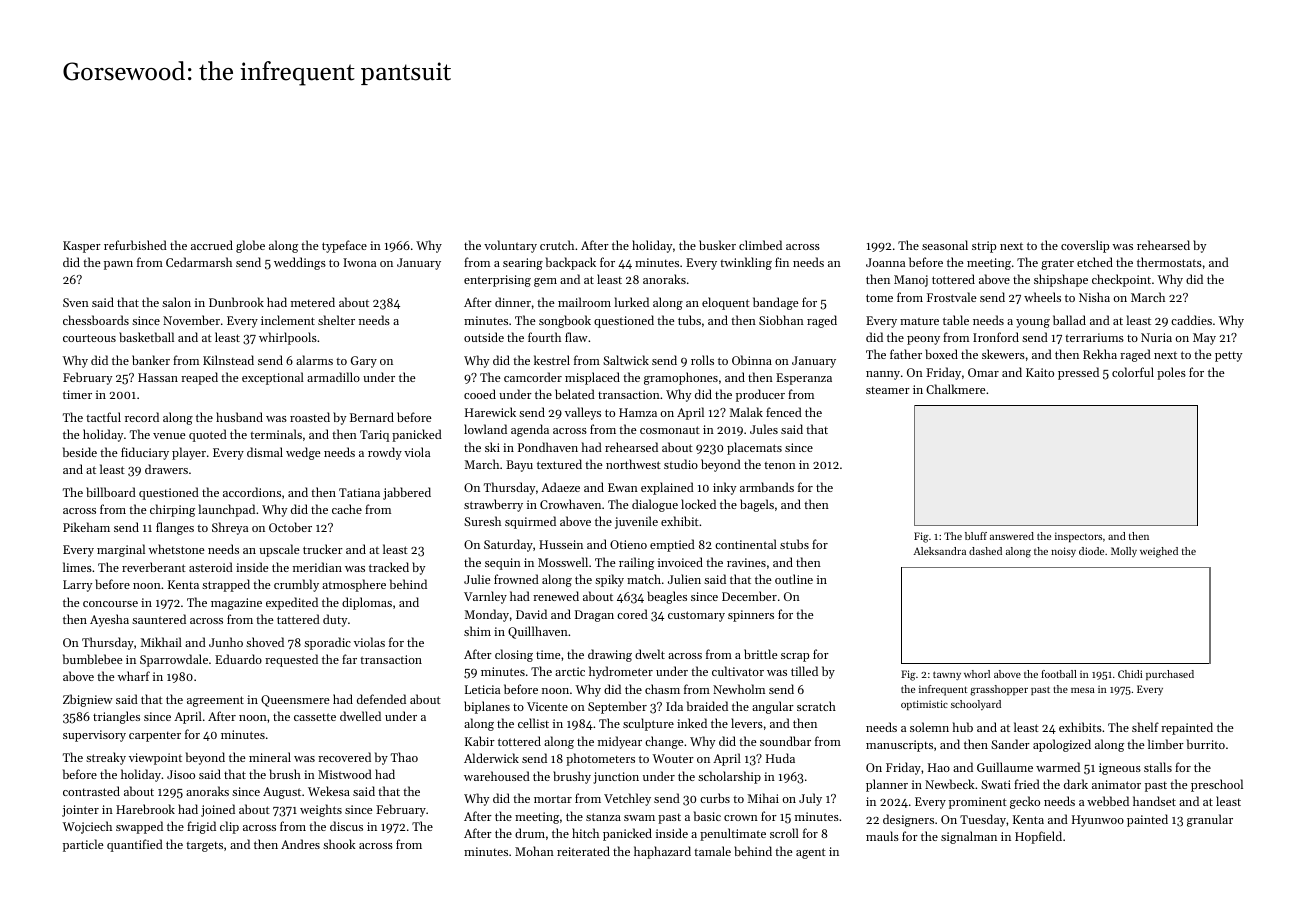 The image size is (1308, 924). Describe the element at coordinates (545, 282) in the image. I see `gem` at that location.
